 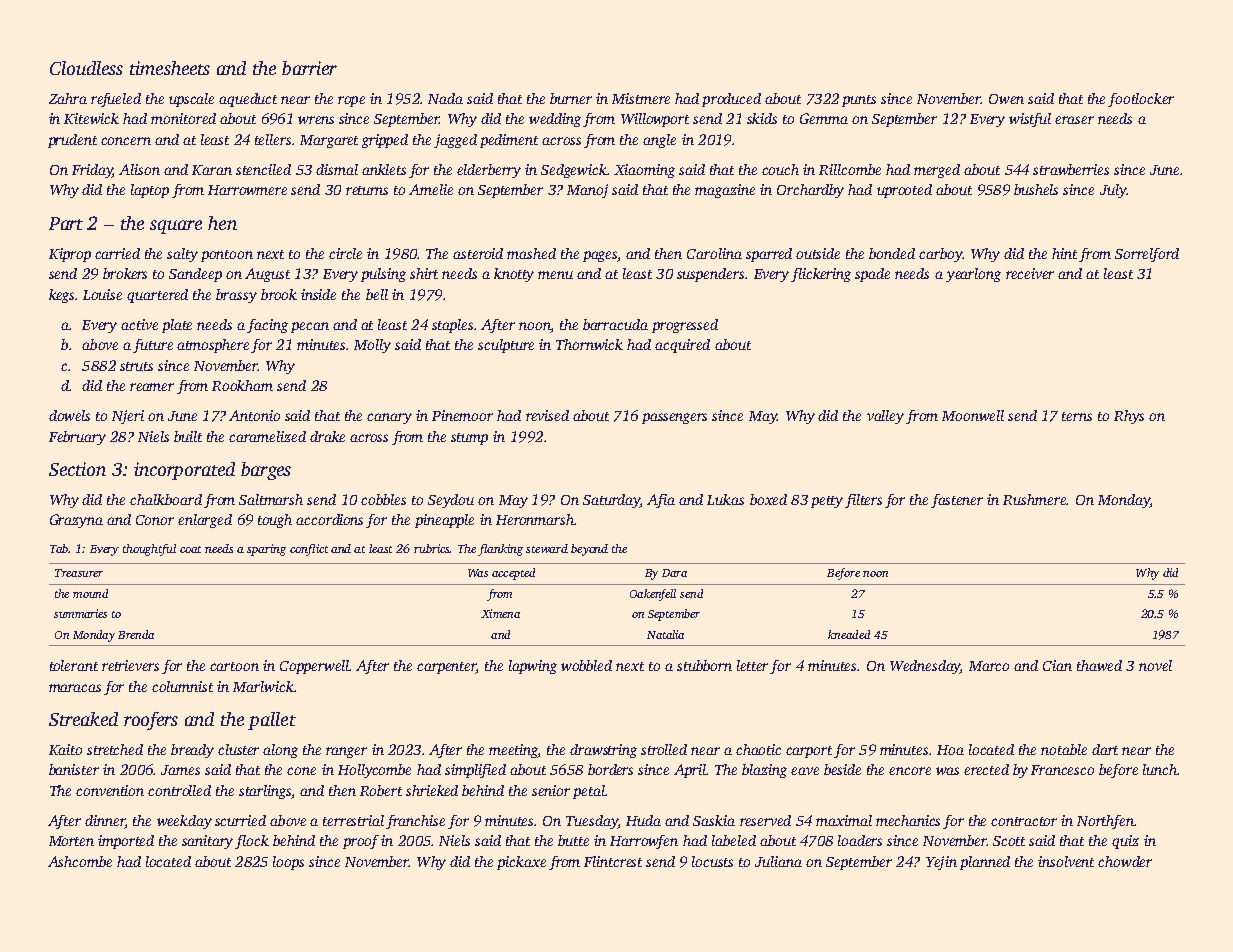 What do you see at coordinates (315, 667) in the screenshot?
I see `Copperwell` at bounding box center [315, 667].
